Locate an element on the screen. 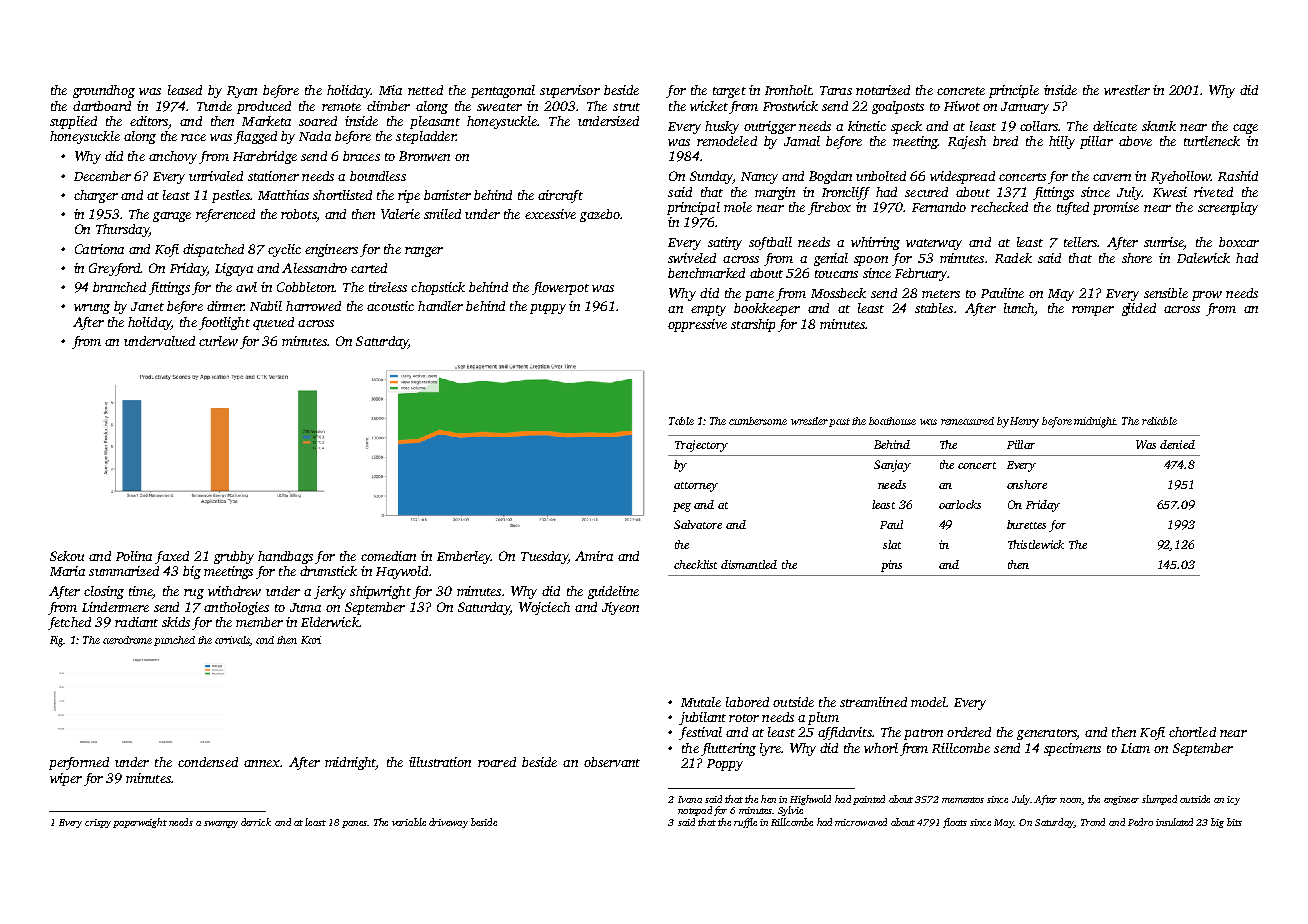  derrick is located at coordinates (256, 822).
